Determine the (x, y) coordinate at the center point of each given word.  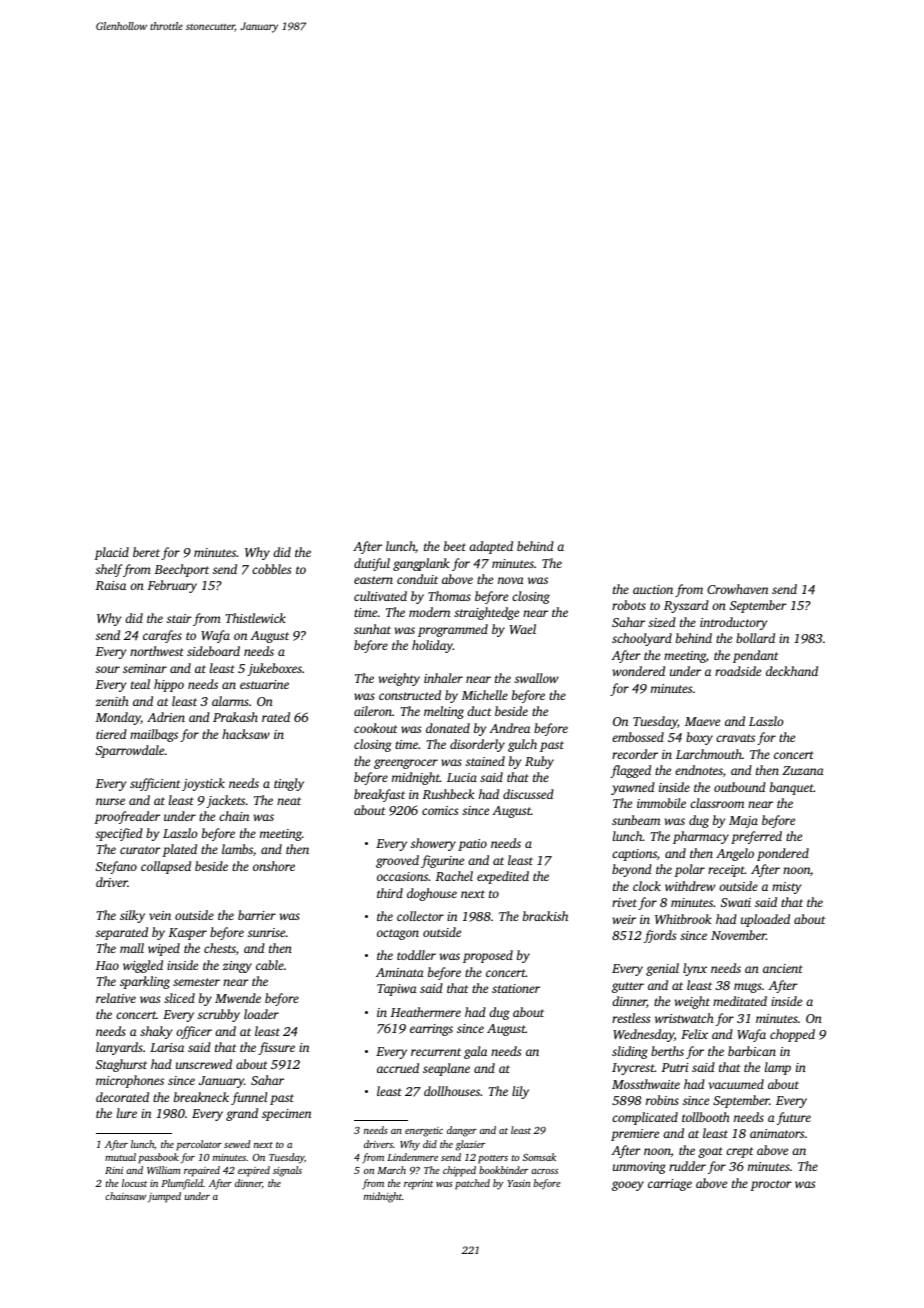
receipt (726, 871)
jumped (164, 1197)
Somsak (539, 1157)
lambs (237, 849)
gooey (628, 1186)
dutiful (372, 564)
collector (420, 916)
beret (146, 552)
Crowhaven (737, 589)
